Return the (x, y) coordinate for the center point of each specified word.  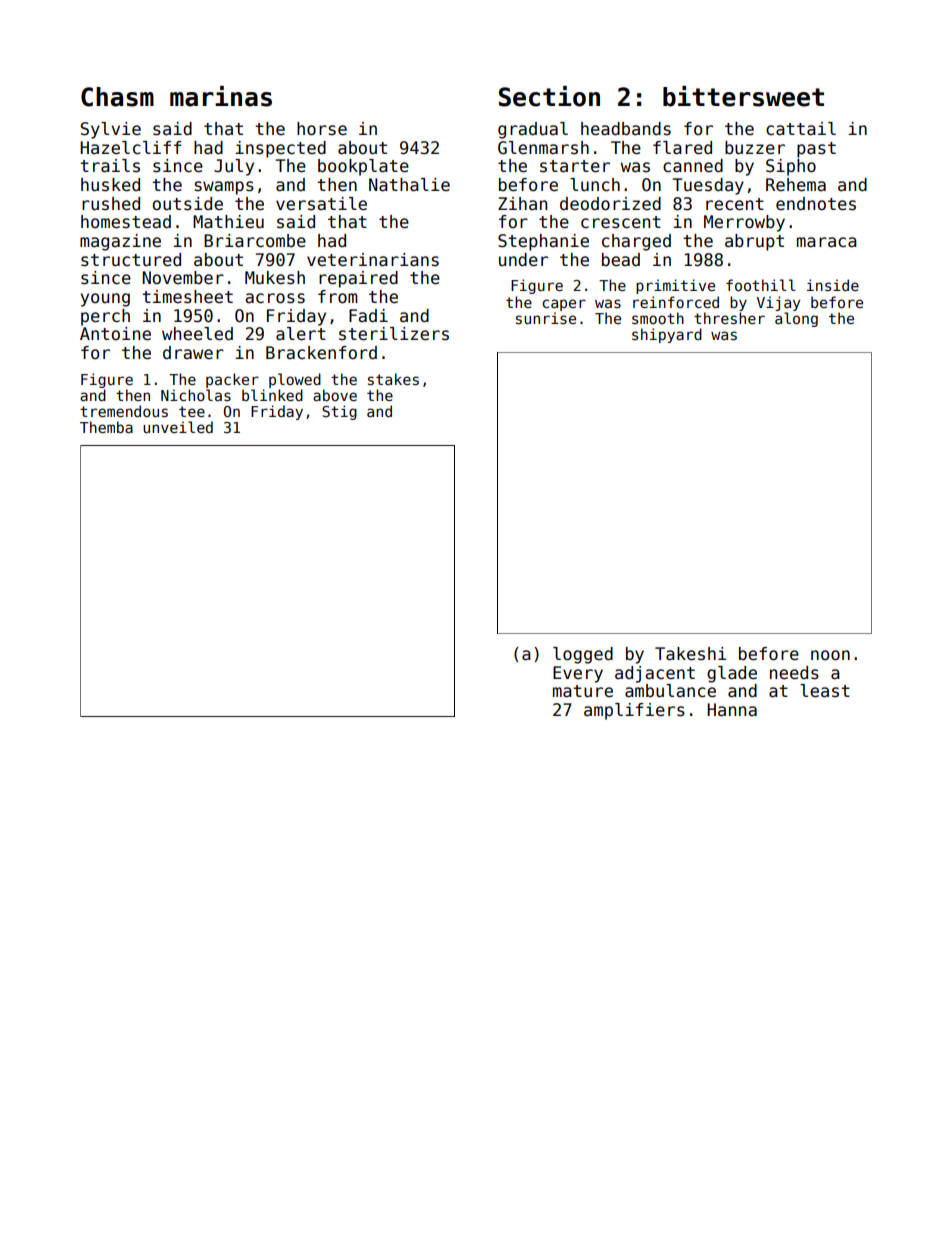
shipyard (667, 335)
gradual (533, 130)
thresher (729, 318)
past (816, 150)
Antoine (115, 334)
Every (578, 674)
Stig (339, 412)
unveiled (178, 427)
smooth (658, 318)
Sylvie (111, 130)
